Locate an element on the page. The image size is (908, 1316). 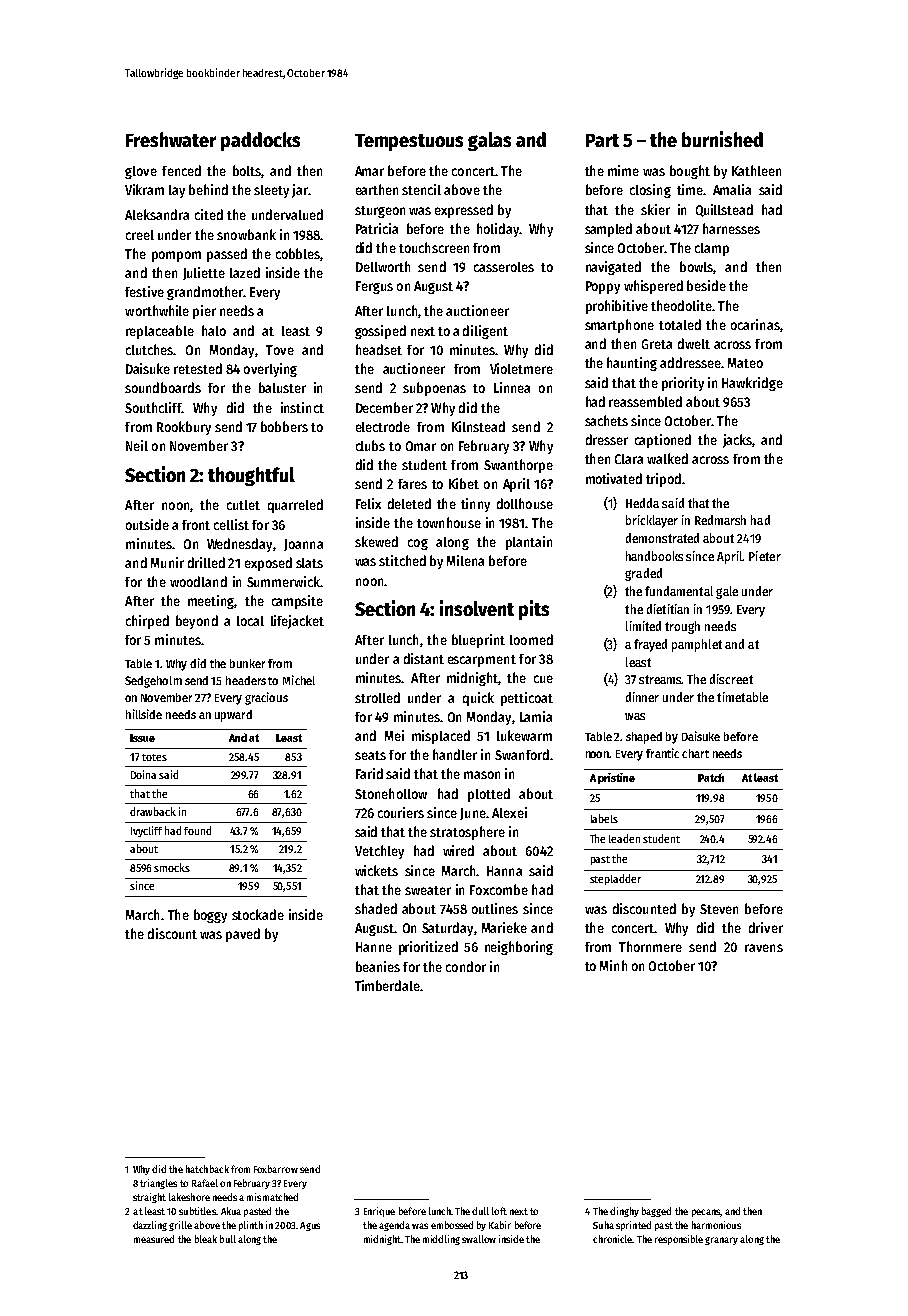
bull is located at coordinates (228, 1239).
